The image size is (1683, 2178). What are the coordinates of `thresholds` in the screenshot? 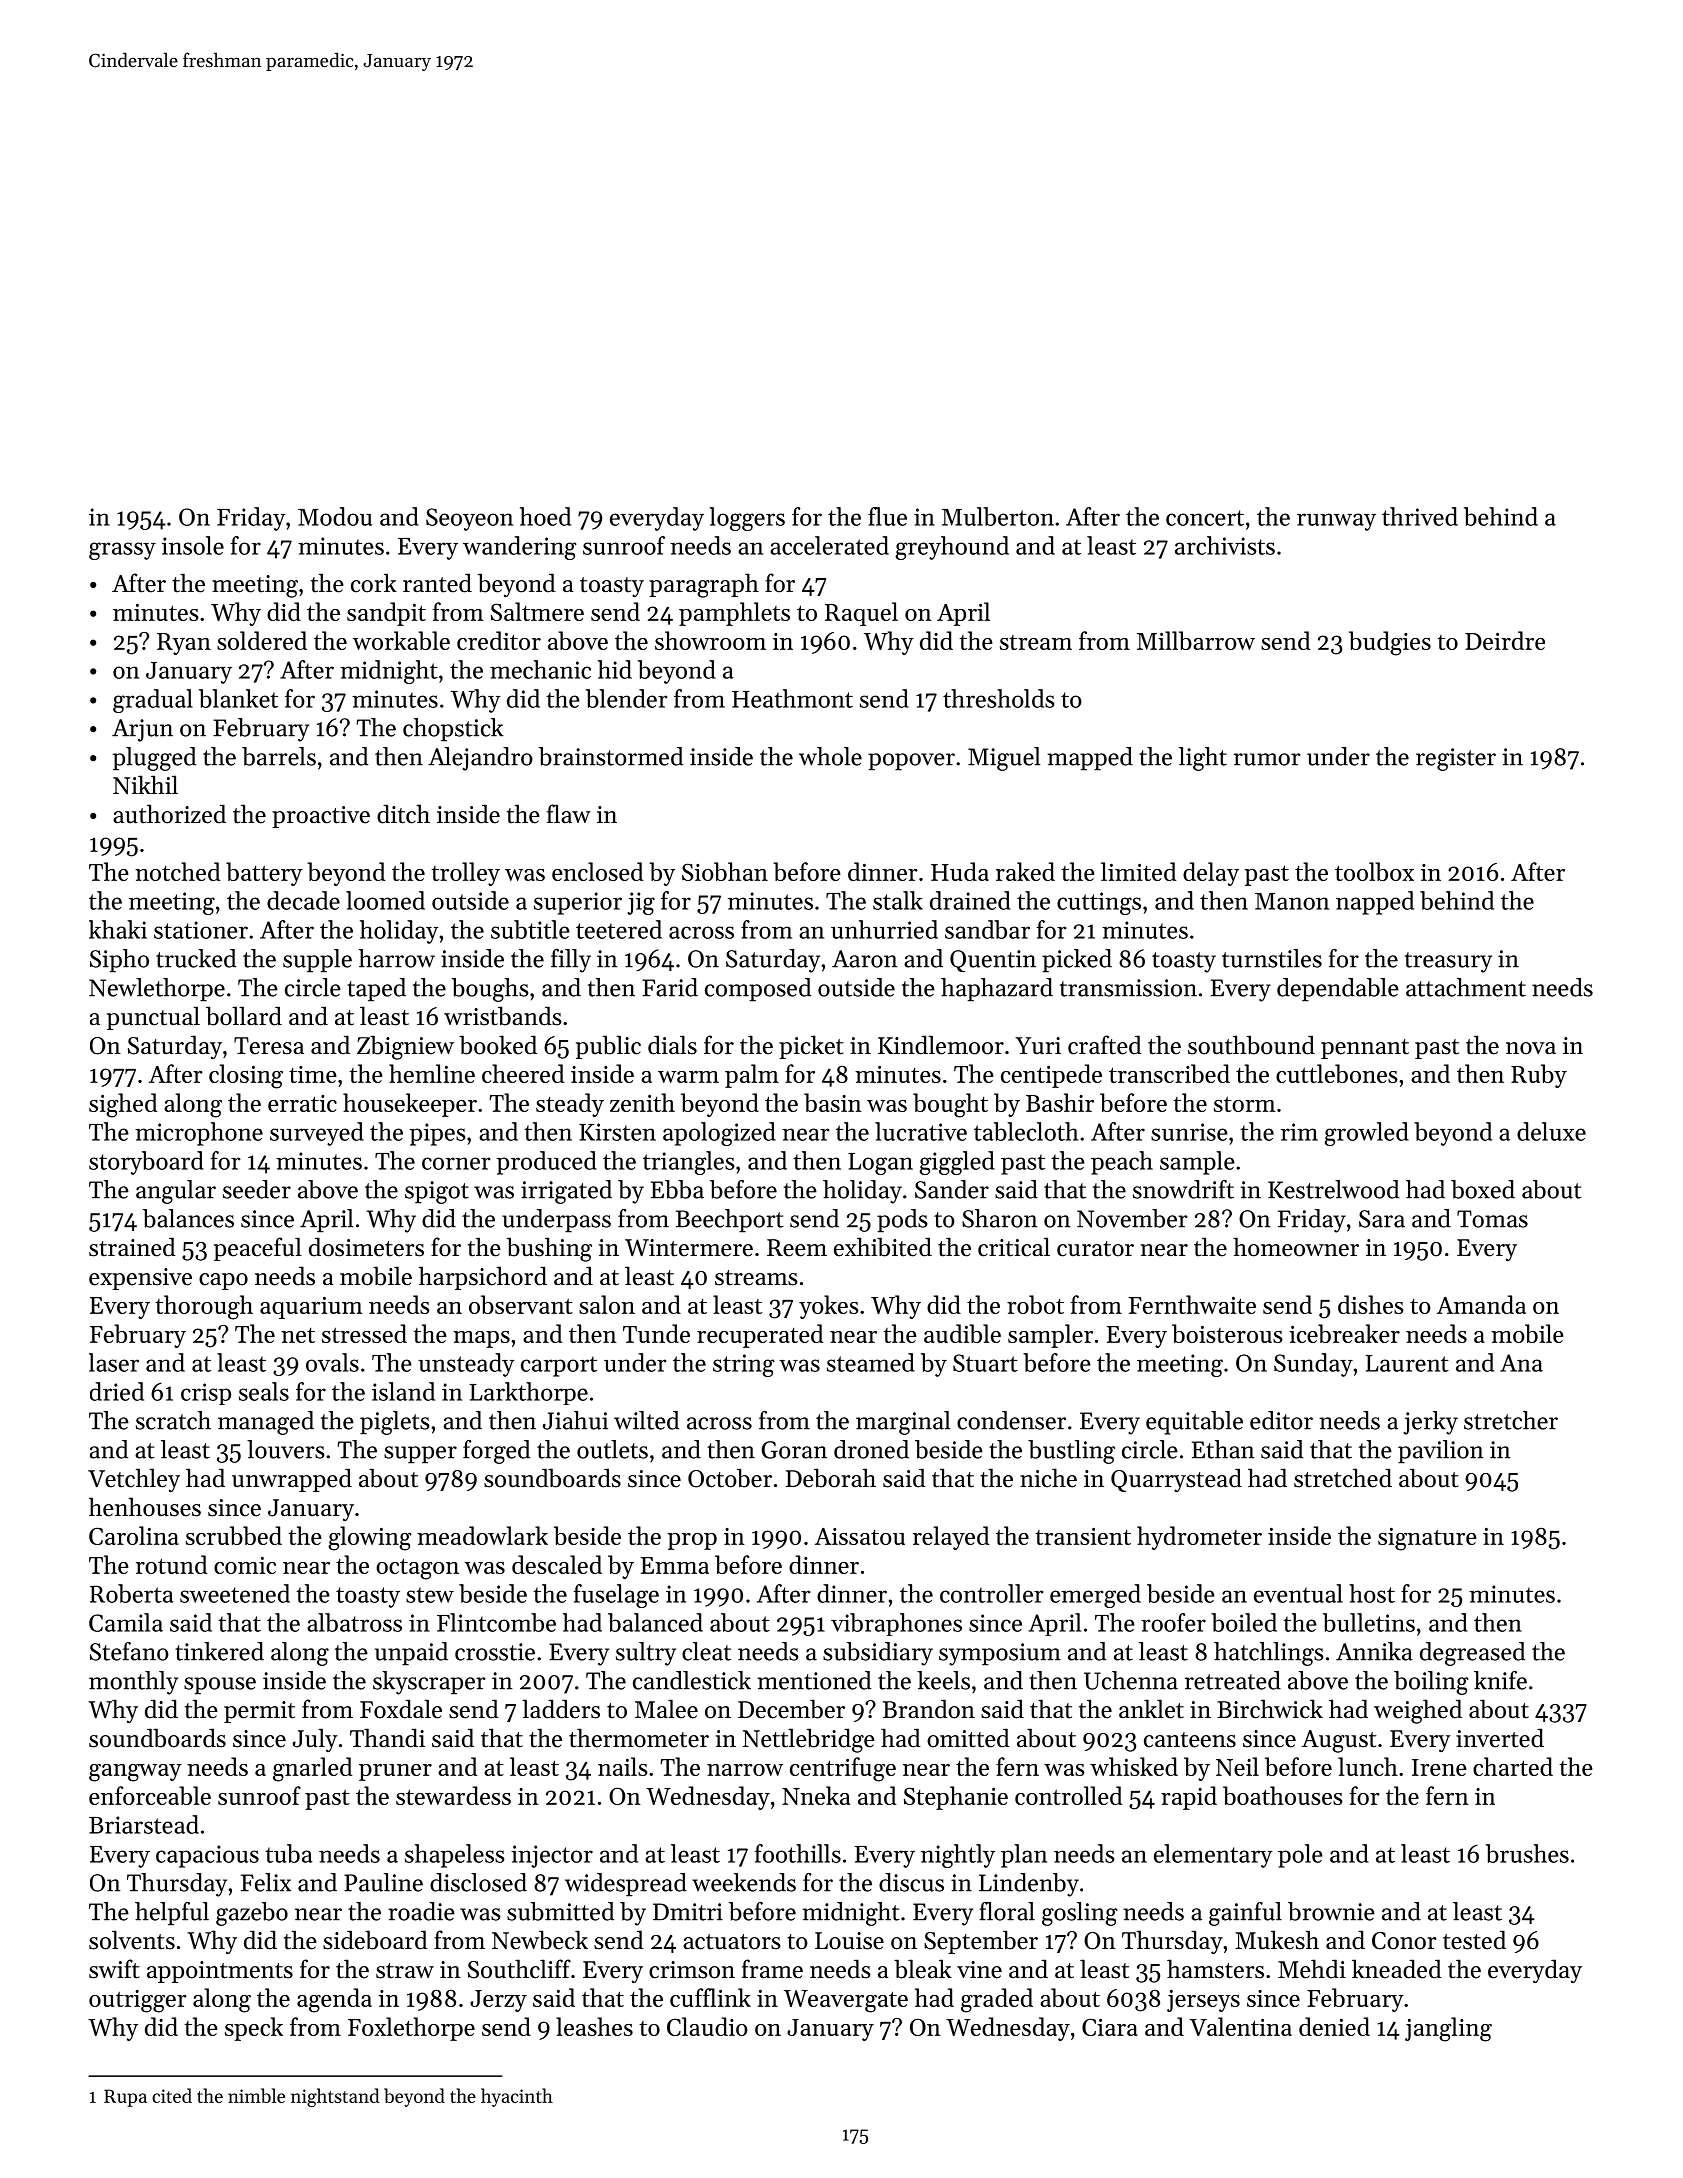 It's located at (999, 698).
